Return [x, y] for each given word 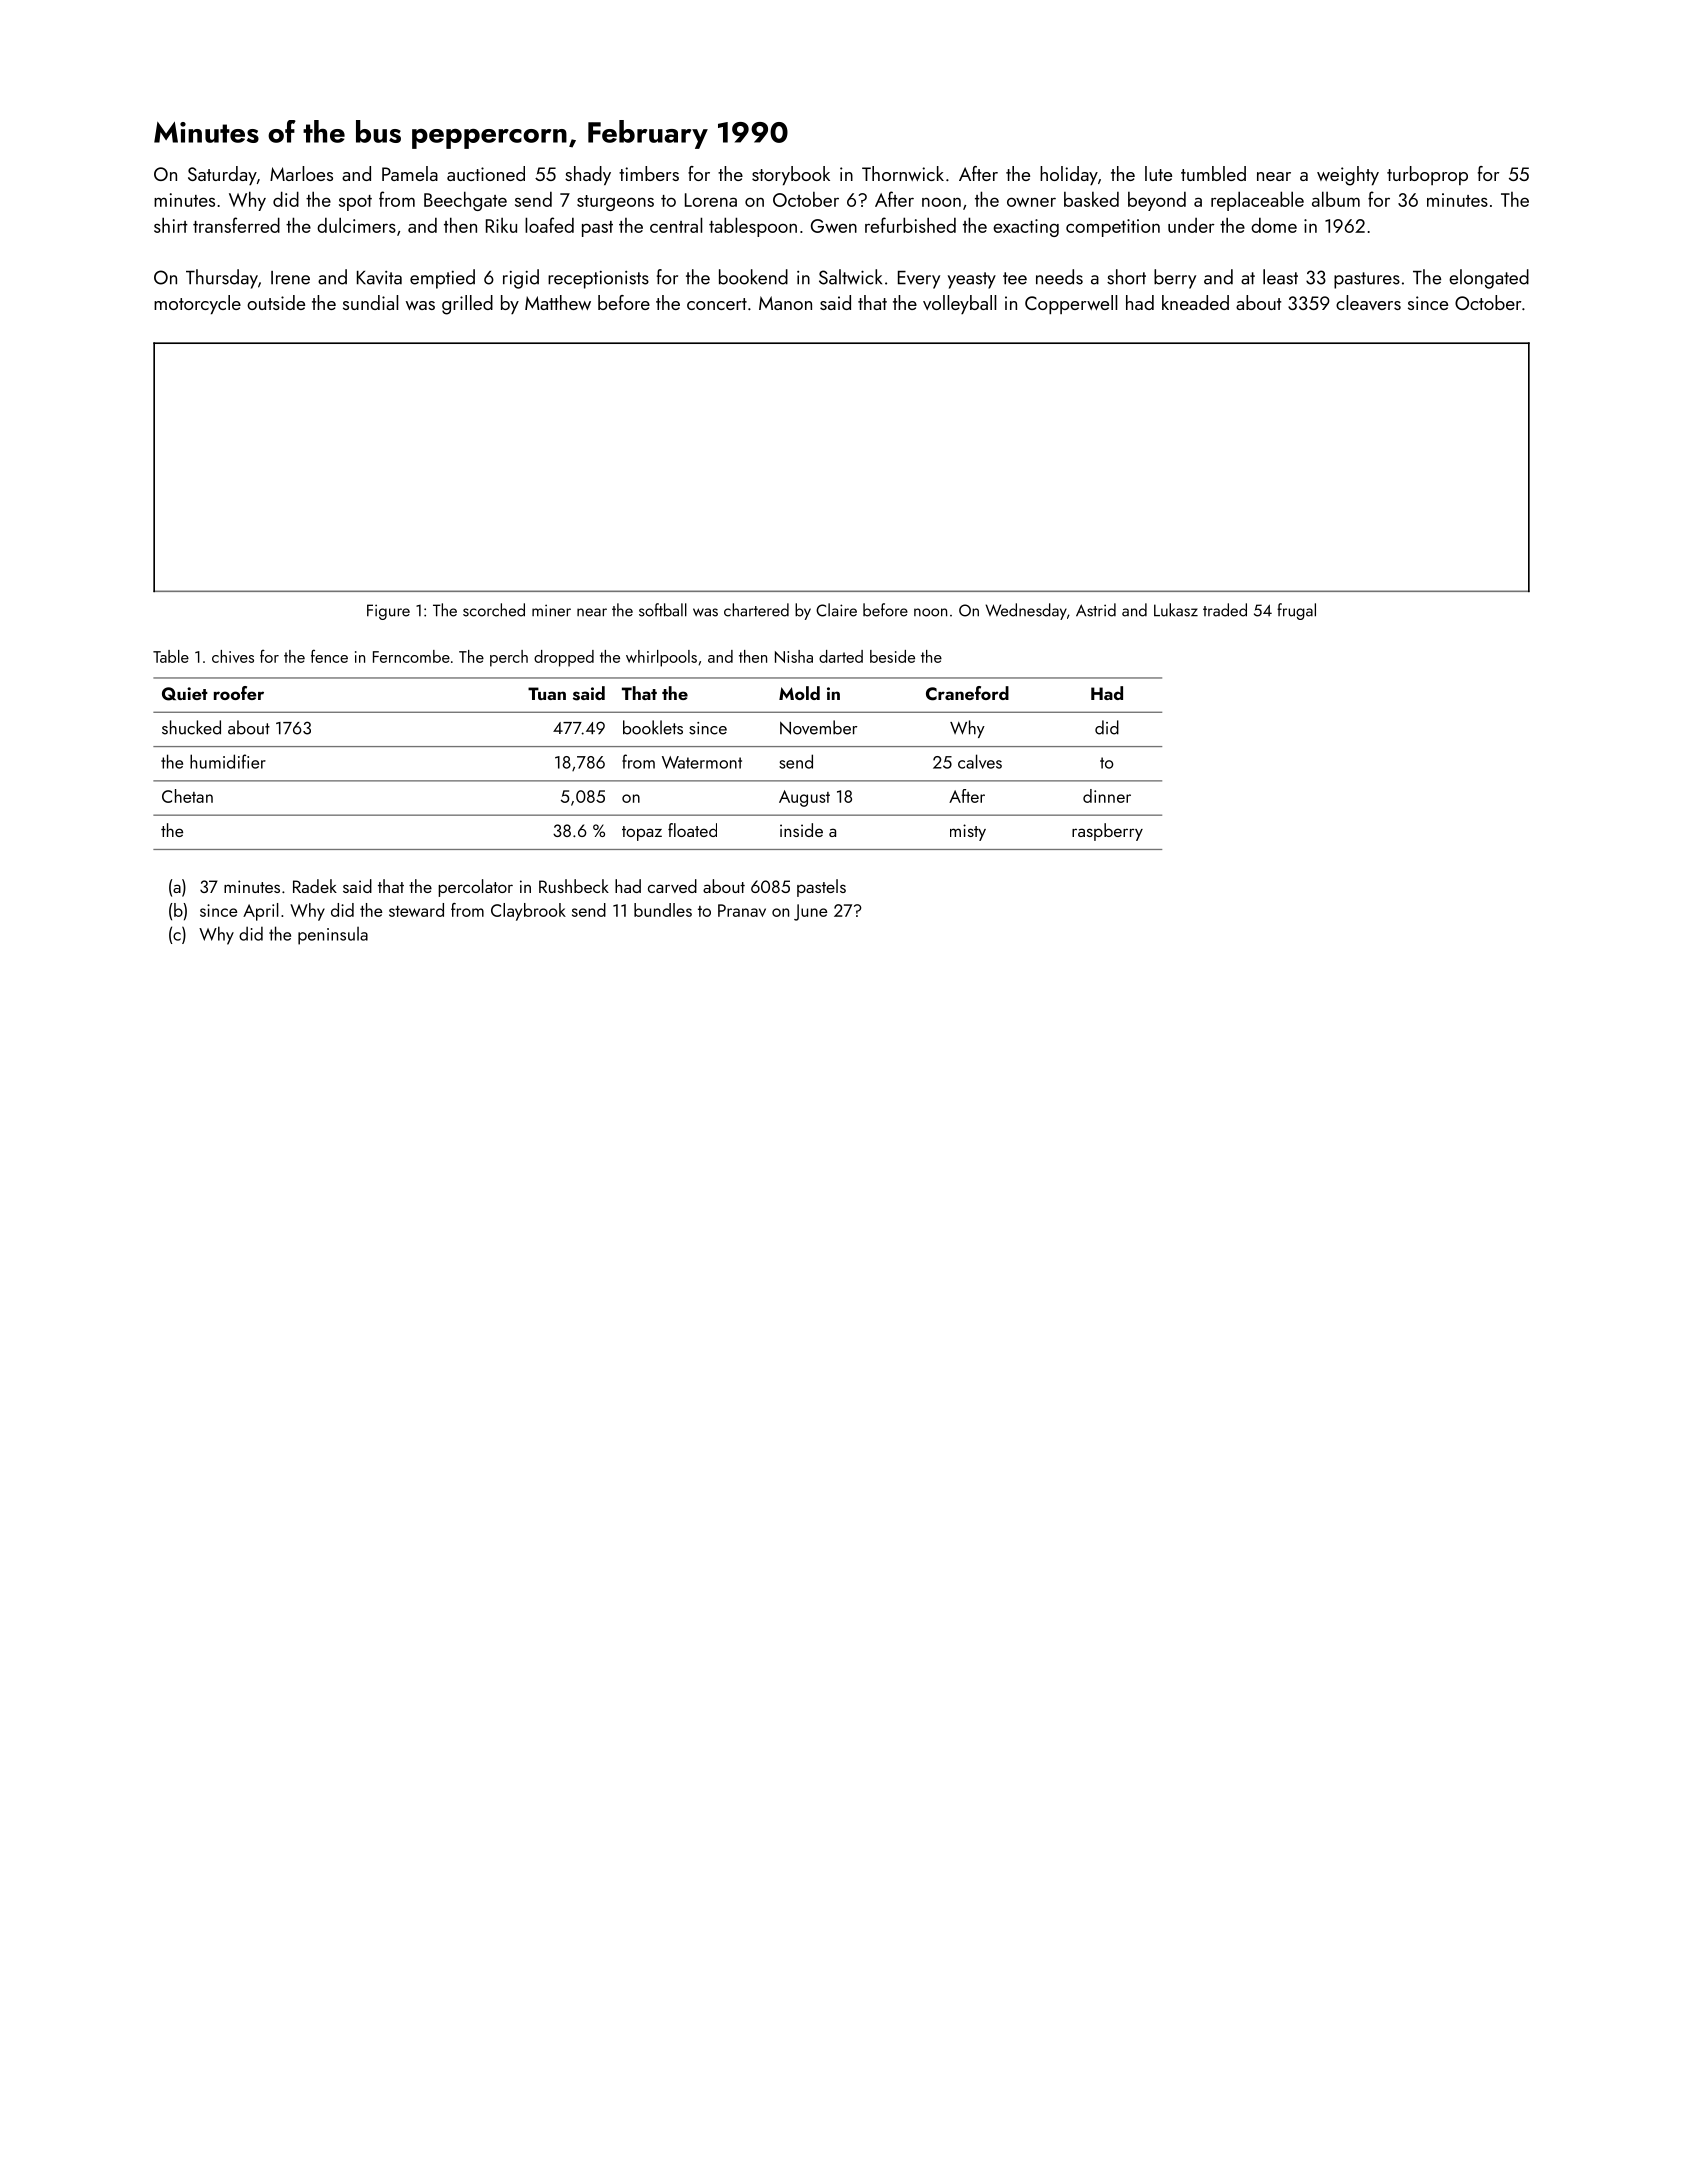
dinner [1107, 796]
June [810, 912]
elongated [1489, 279]
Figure [388, 612]
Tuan [547, 693]
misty [968, 832]
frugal [1296, 611]
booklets [653, 727]
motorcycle [197, 304]
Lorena [711, 200]
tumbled [1213, 173]
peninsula [333, 936]
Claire [836, 610]
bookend [753, 277]
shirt [171, 225]
